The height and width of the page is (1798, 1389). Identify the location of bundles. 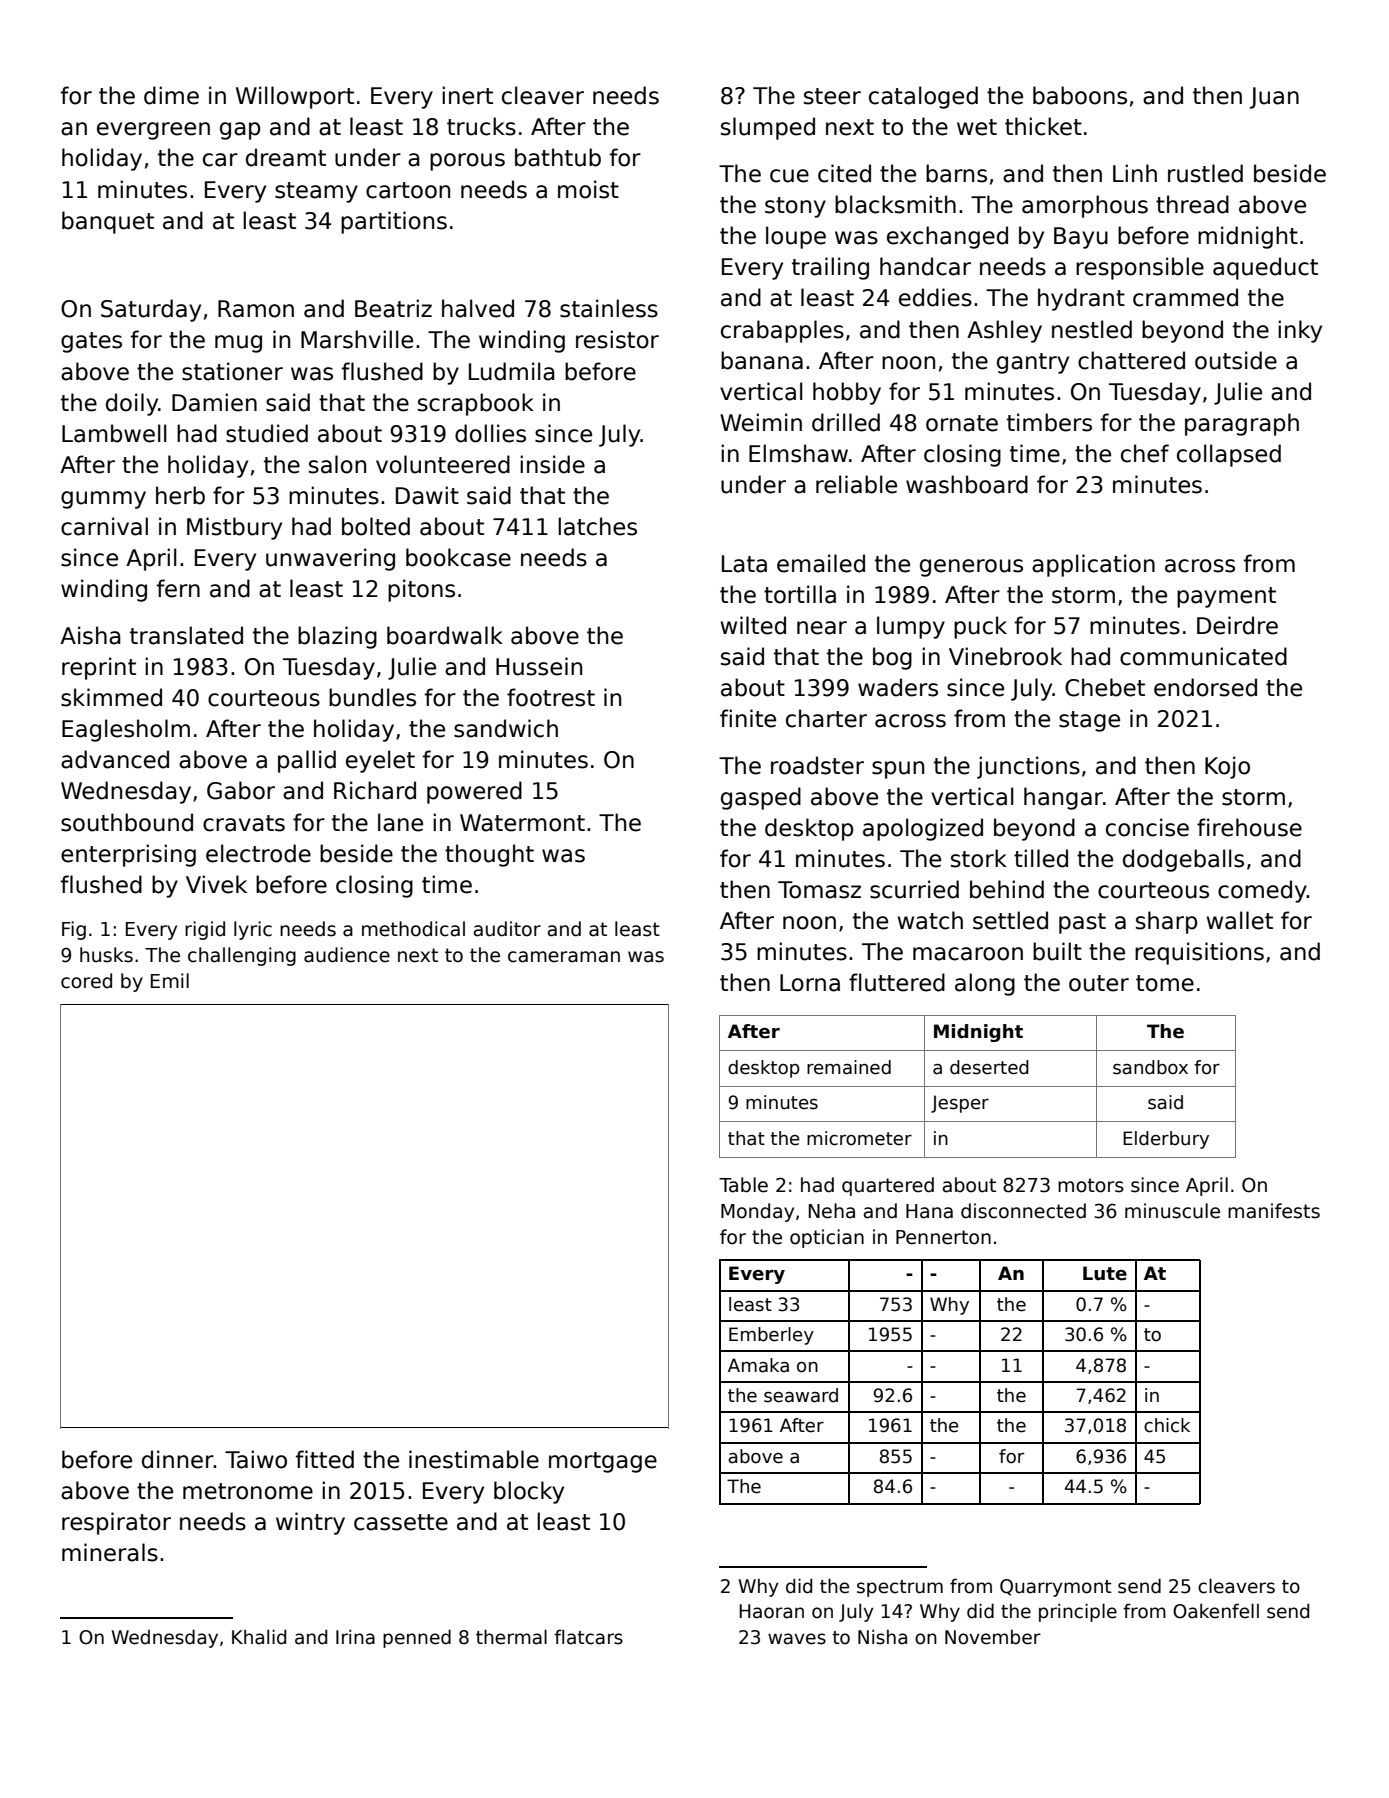
(372, 697).
